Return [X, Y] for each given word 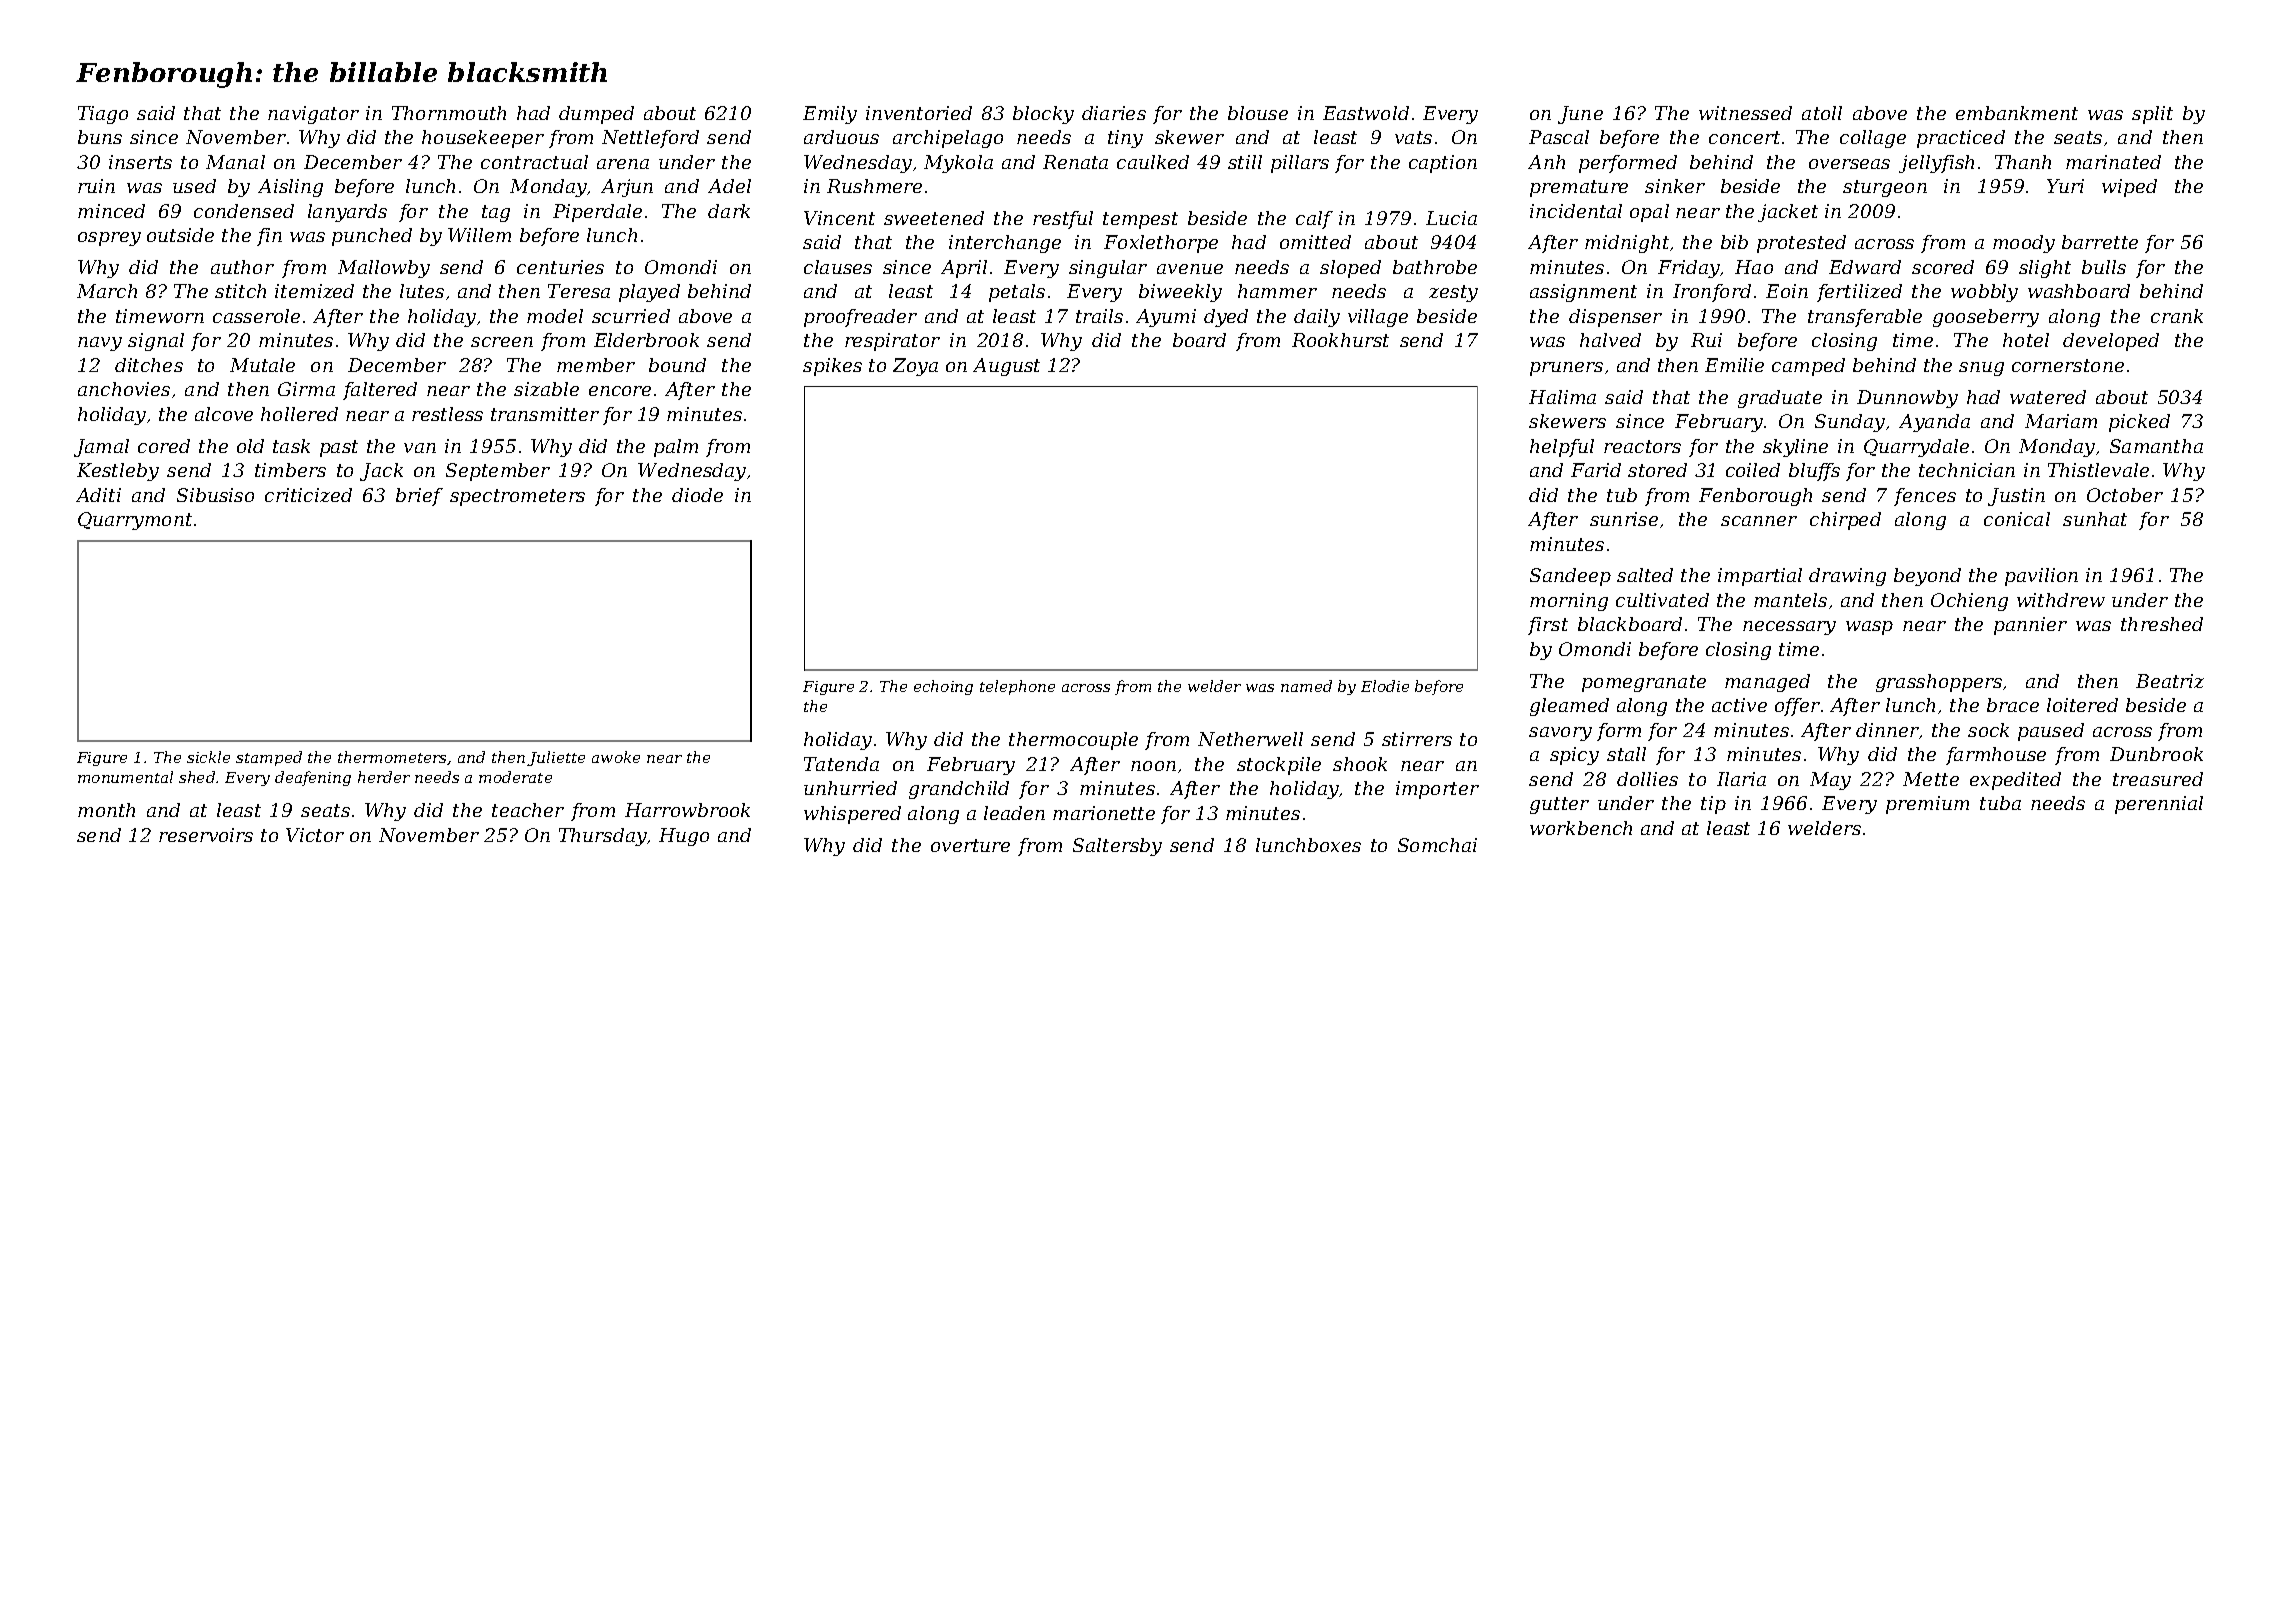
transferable [1865, 318]
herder [384, 777]
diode [697, 495]
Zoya [915, 367]
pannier [2030, 626]
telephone [1017, 687]
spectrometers [517, 497]
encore [620, 391]
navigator [313, 115]
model [555, 316]
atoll [1822, 113]
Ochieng [1969, 602]
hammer [1277, 291]
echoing [943, 687]
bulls [2104, 267]
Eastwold [1366, 113]
